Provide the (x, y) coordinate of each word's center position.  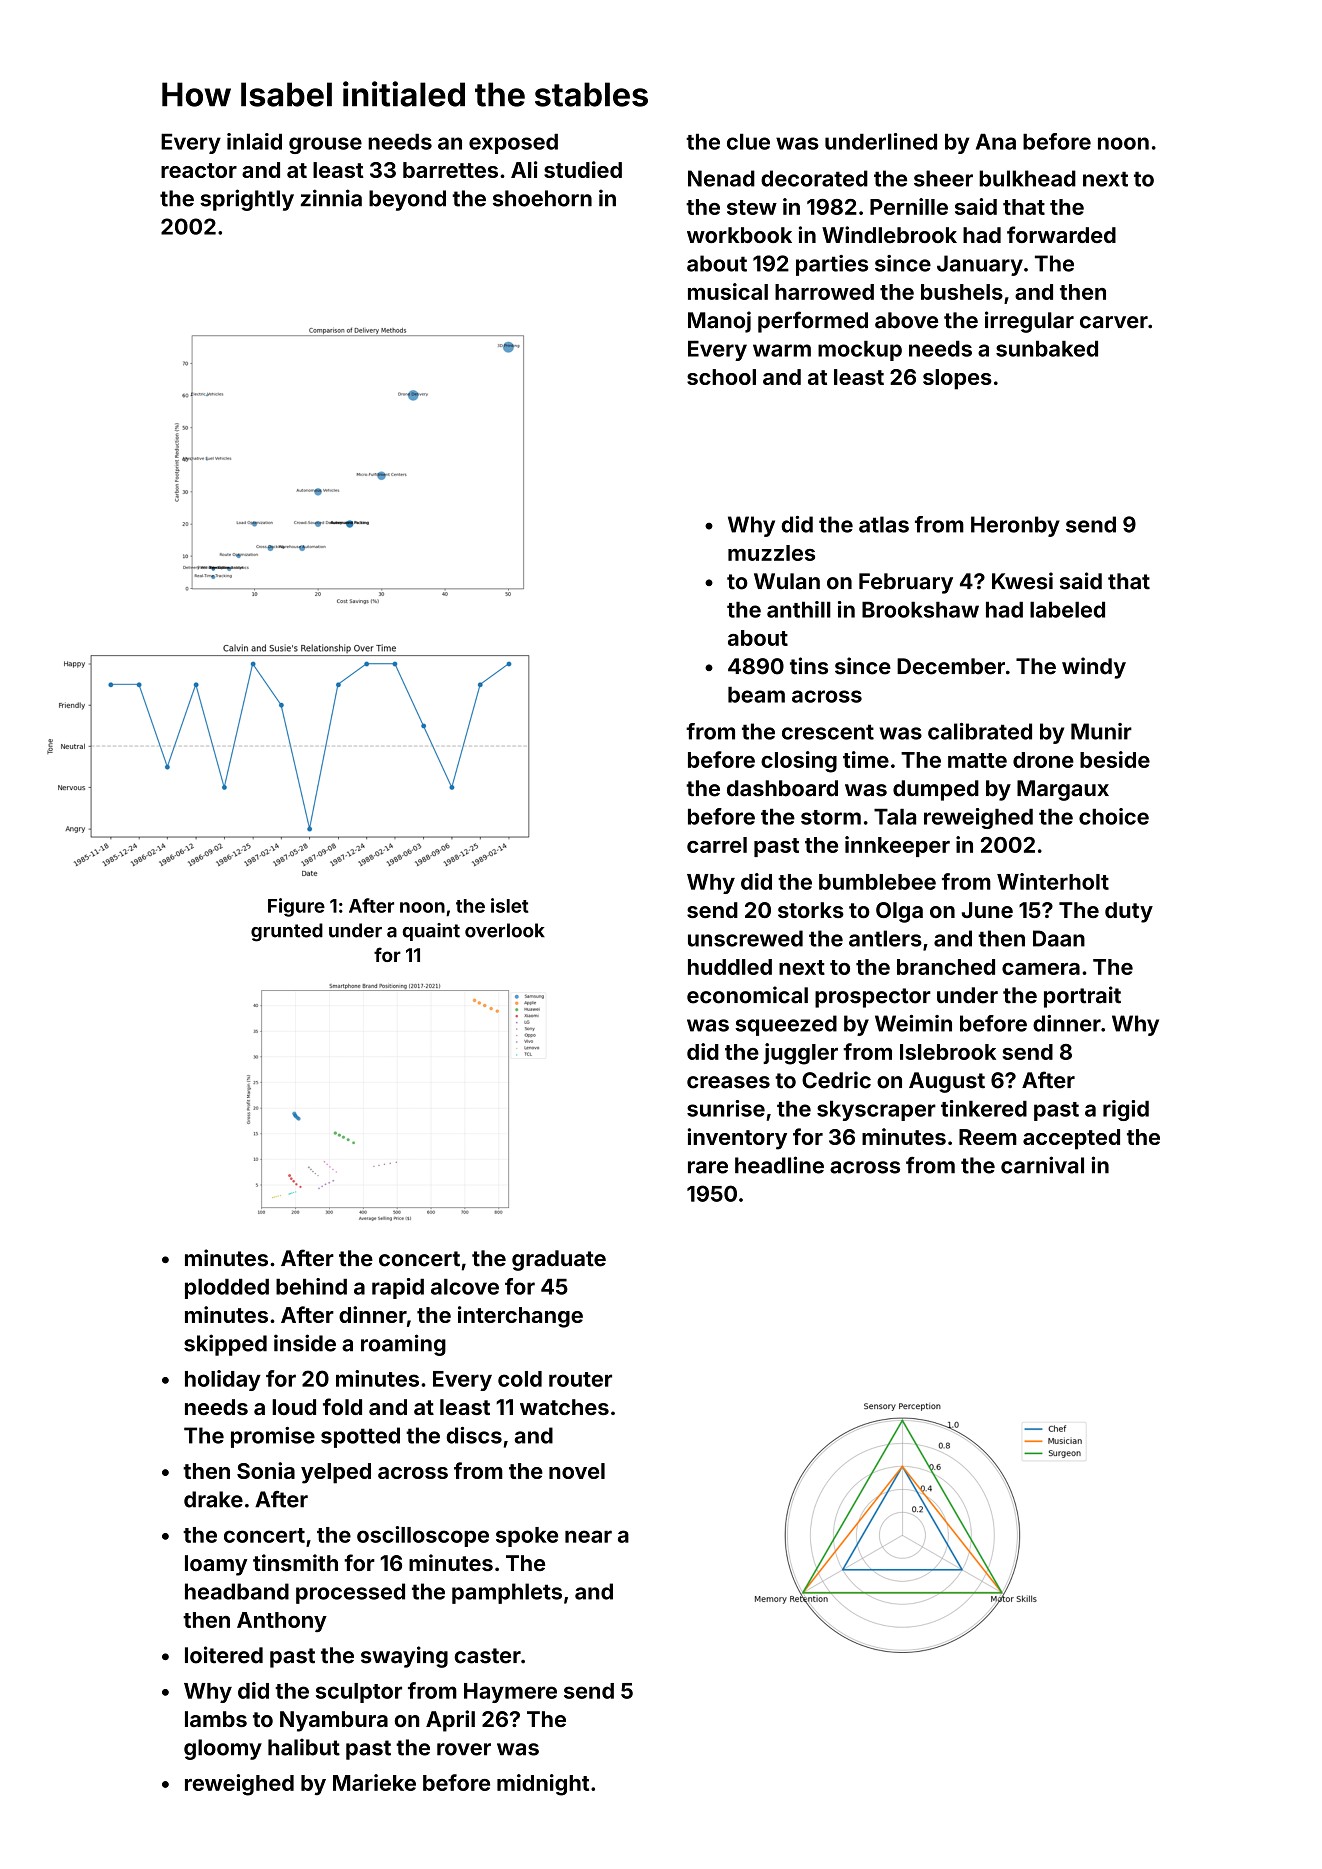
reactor (199, 170)
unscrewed (745, 938)
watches (564, 1407)
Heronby (1015, 526)
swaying (404, 1657)
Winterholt (1053, 881)
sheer (943, 178)
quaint (431, 932)
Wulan (787, 581)
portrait (1082, 997)
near (588, 1536)
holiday (223, 1380)
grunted (287, 932)
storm (831, 817)
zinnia (331, 198)
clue (748, 141)
